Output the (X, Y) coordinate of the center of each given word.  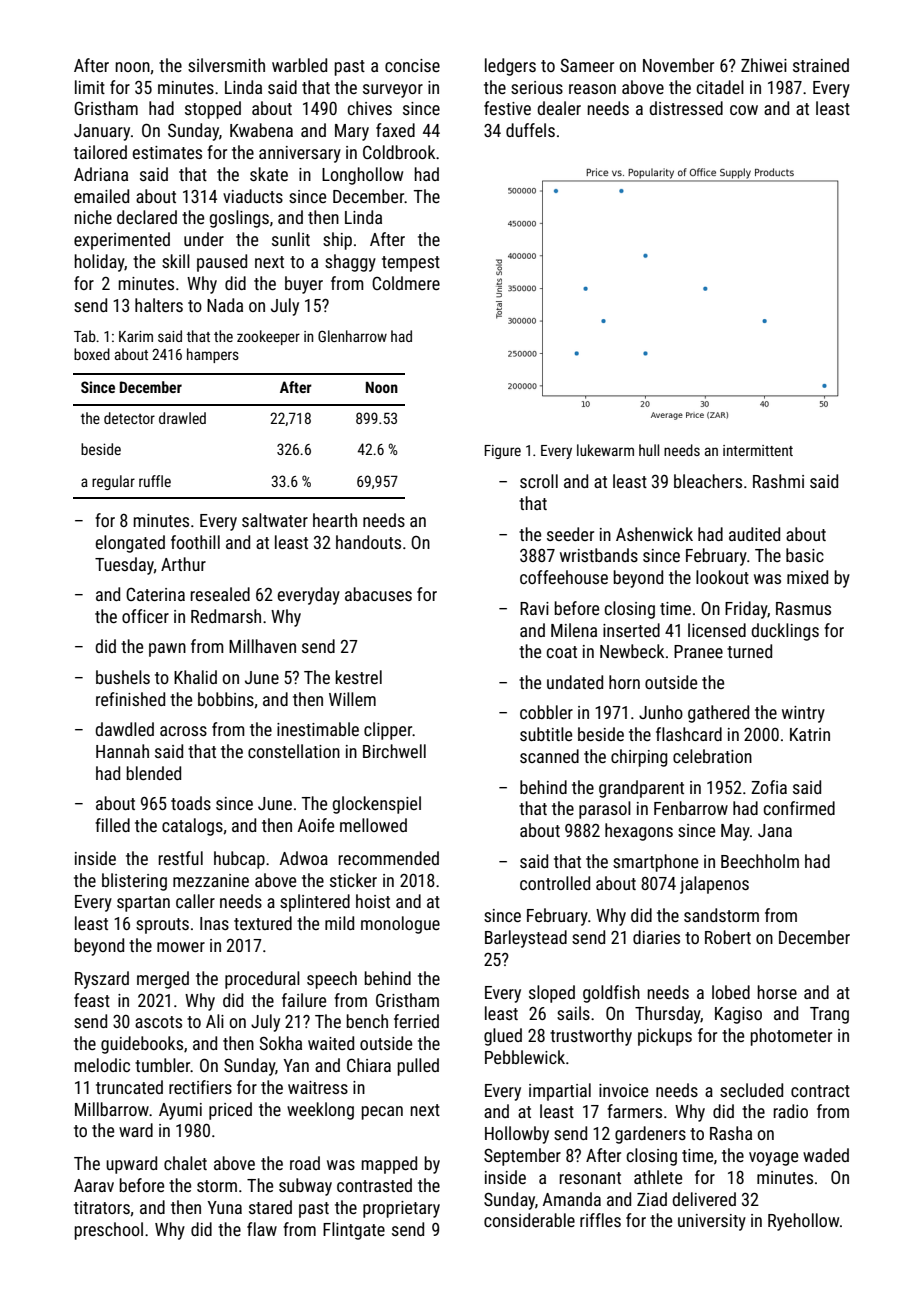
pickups (665, 1037)
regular (113, 482)
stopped (213, 110)
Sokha (281, 1043)
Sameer (587, 65)
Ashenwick (654, 534)
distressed (686, 108)
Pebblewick (525, 1057)
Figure (503, 452)
